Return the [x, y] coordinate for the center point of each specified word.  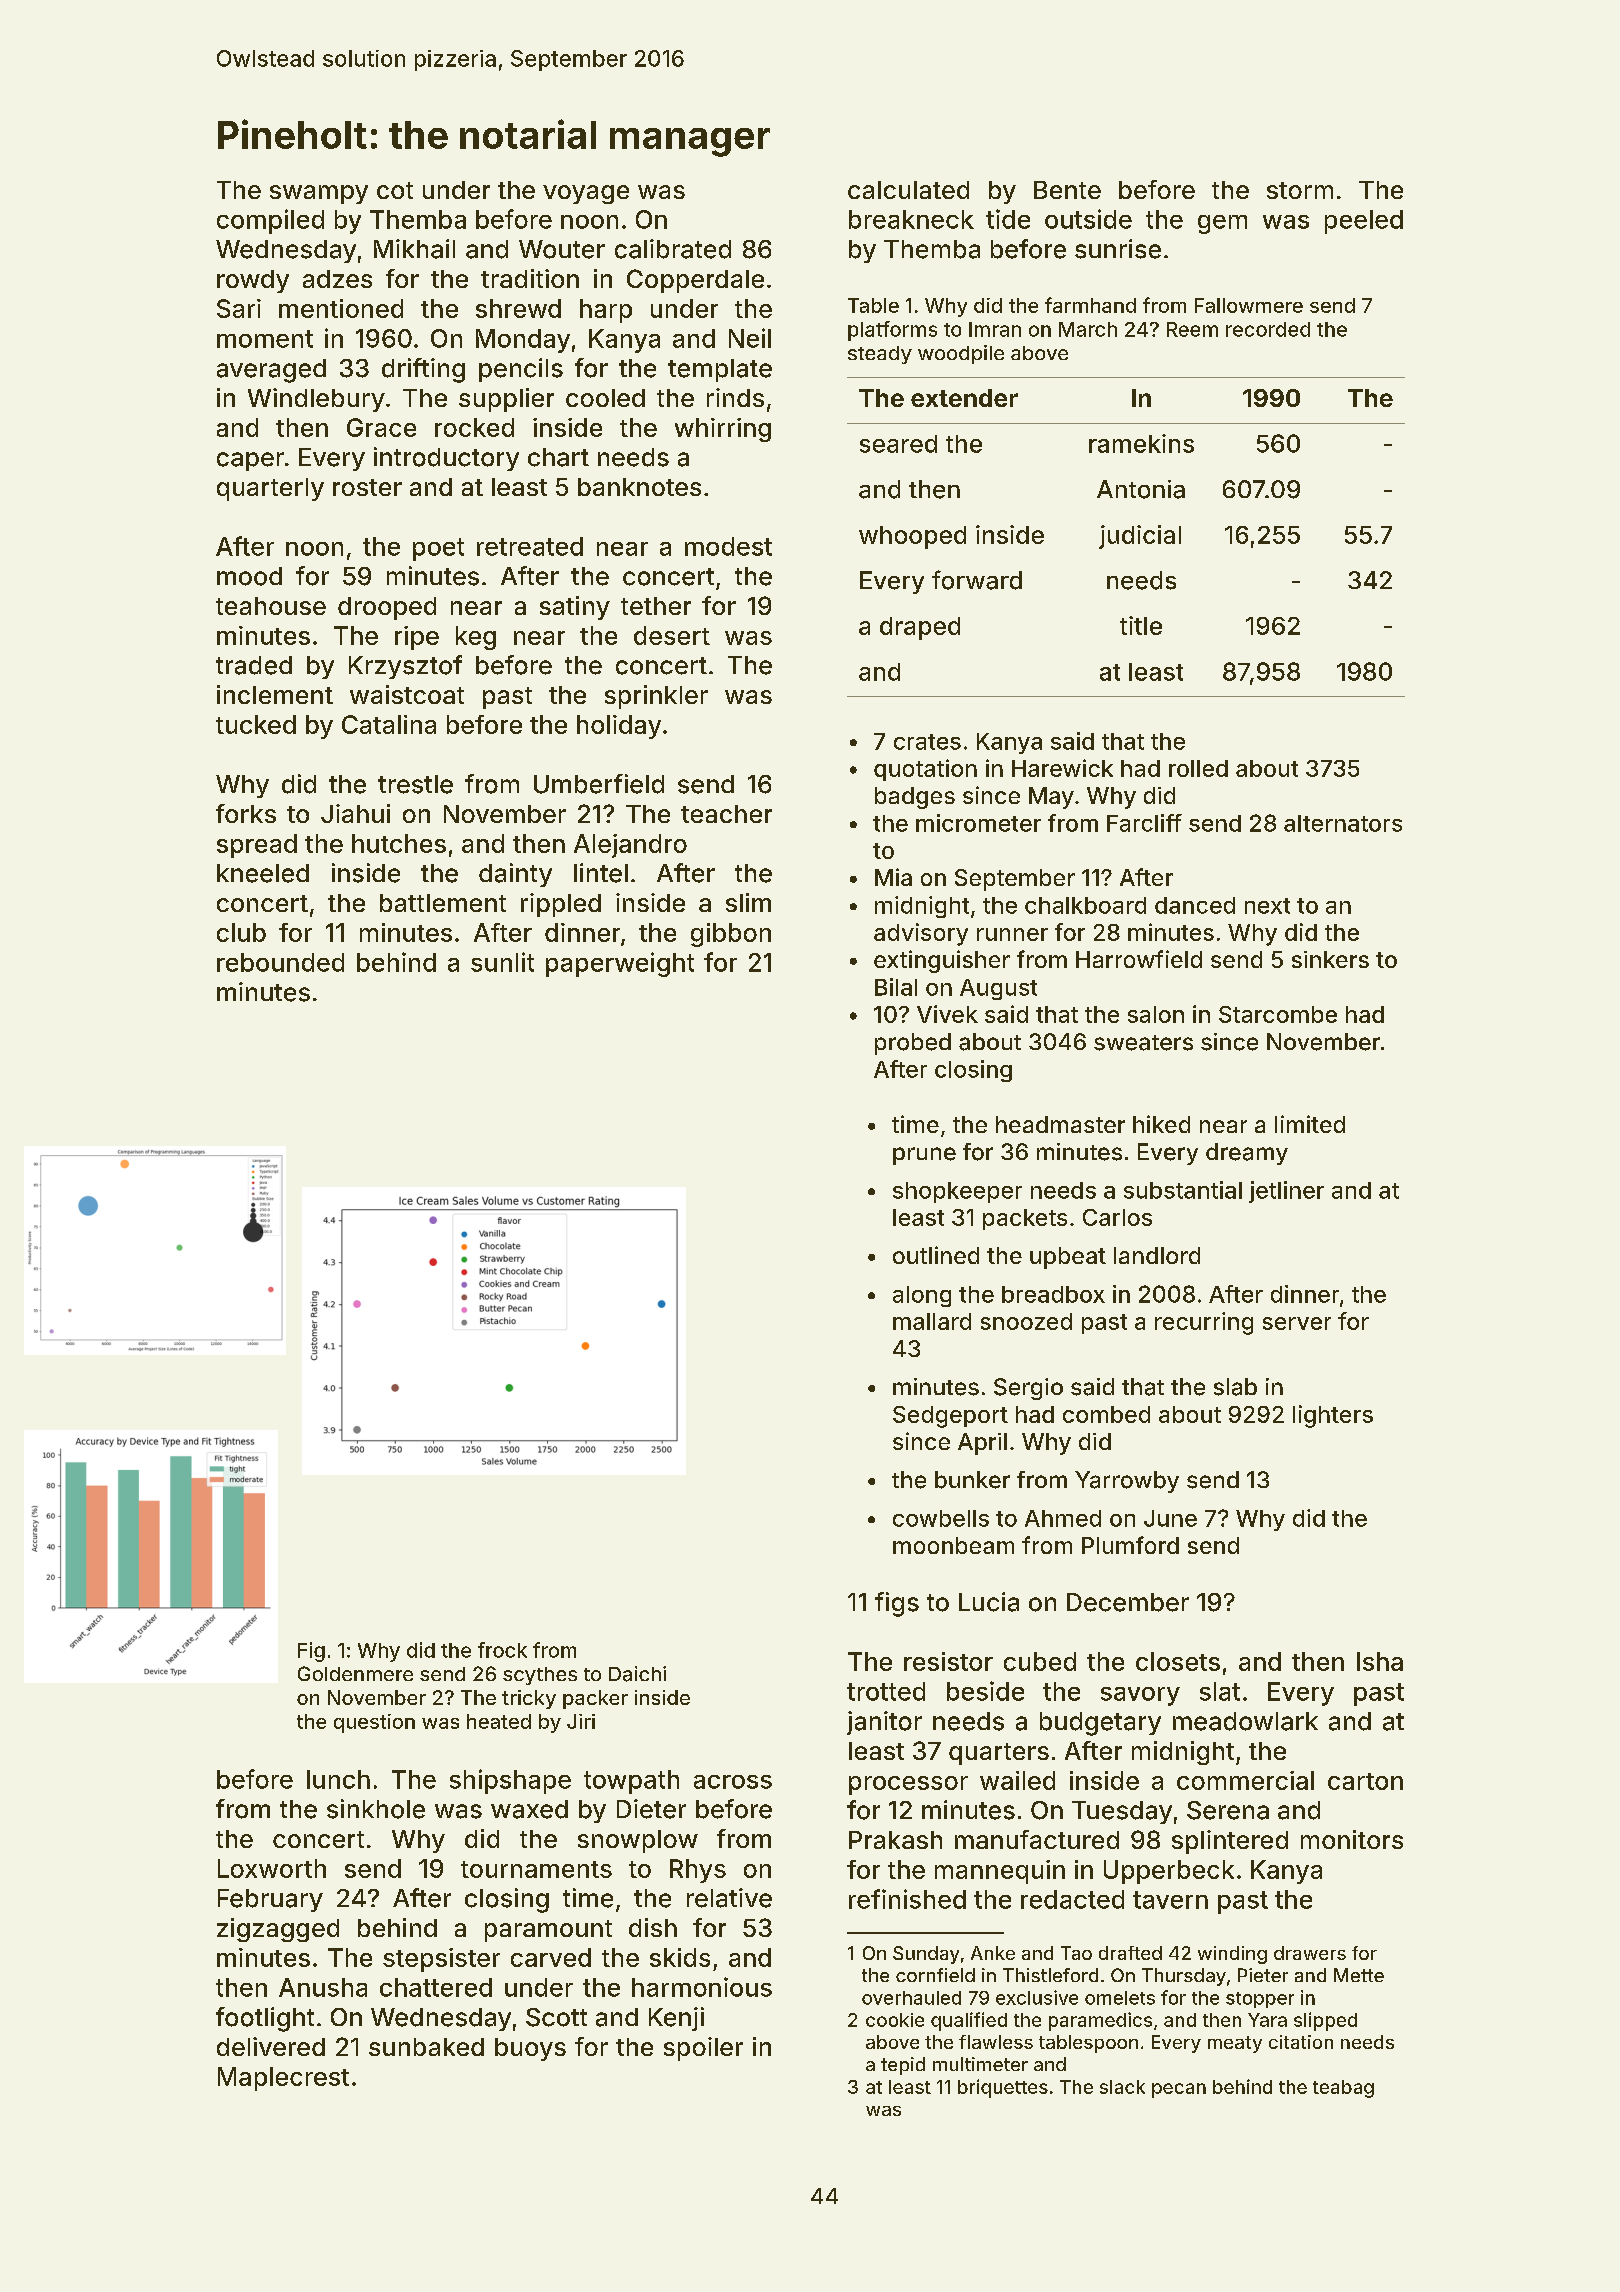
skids [680, 1957]
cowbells [941, 1518]
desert [672, 635]
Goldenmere [355, 1673]
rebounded [280, 962]
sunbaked [426, 2047]
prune [924, 1156]
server [1297, 1323]
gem [1222, 224]
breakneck [911, 219]
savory [1140, 1696]
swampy [319, 194]
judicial [1140, 537]
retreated [530, 546]
